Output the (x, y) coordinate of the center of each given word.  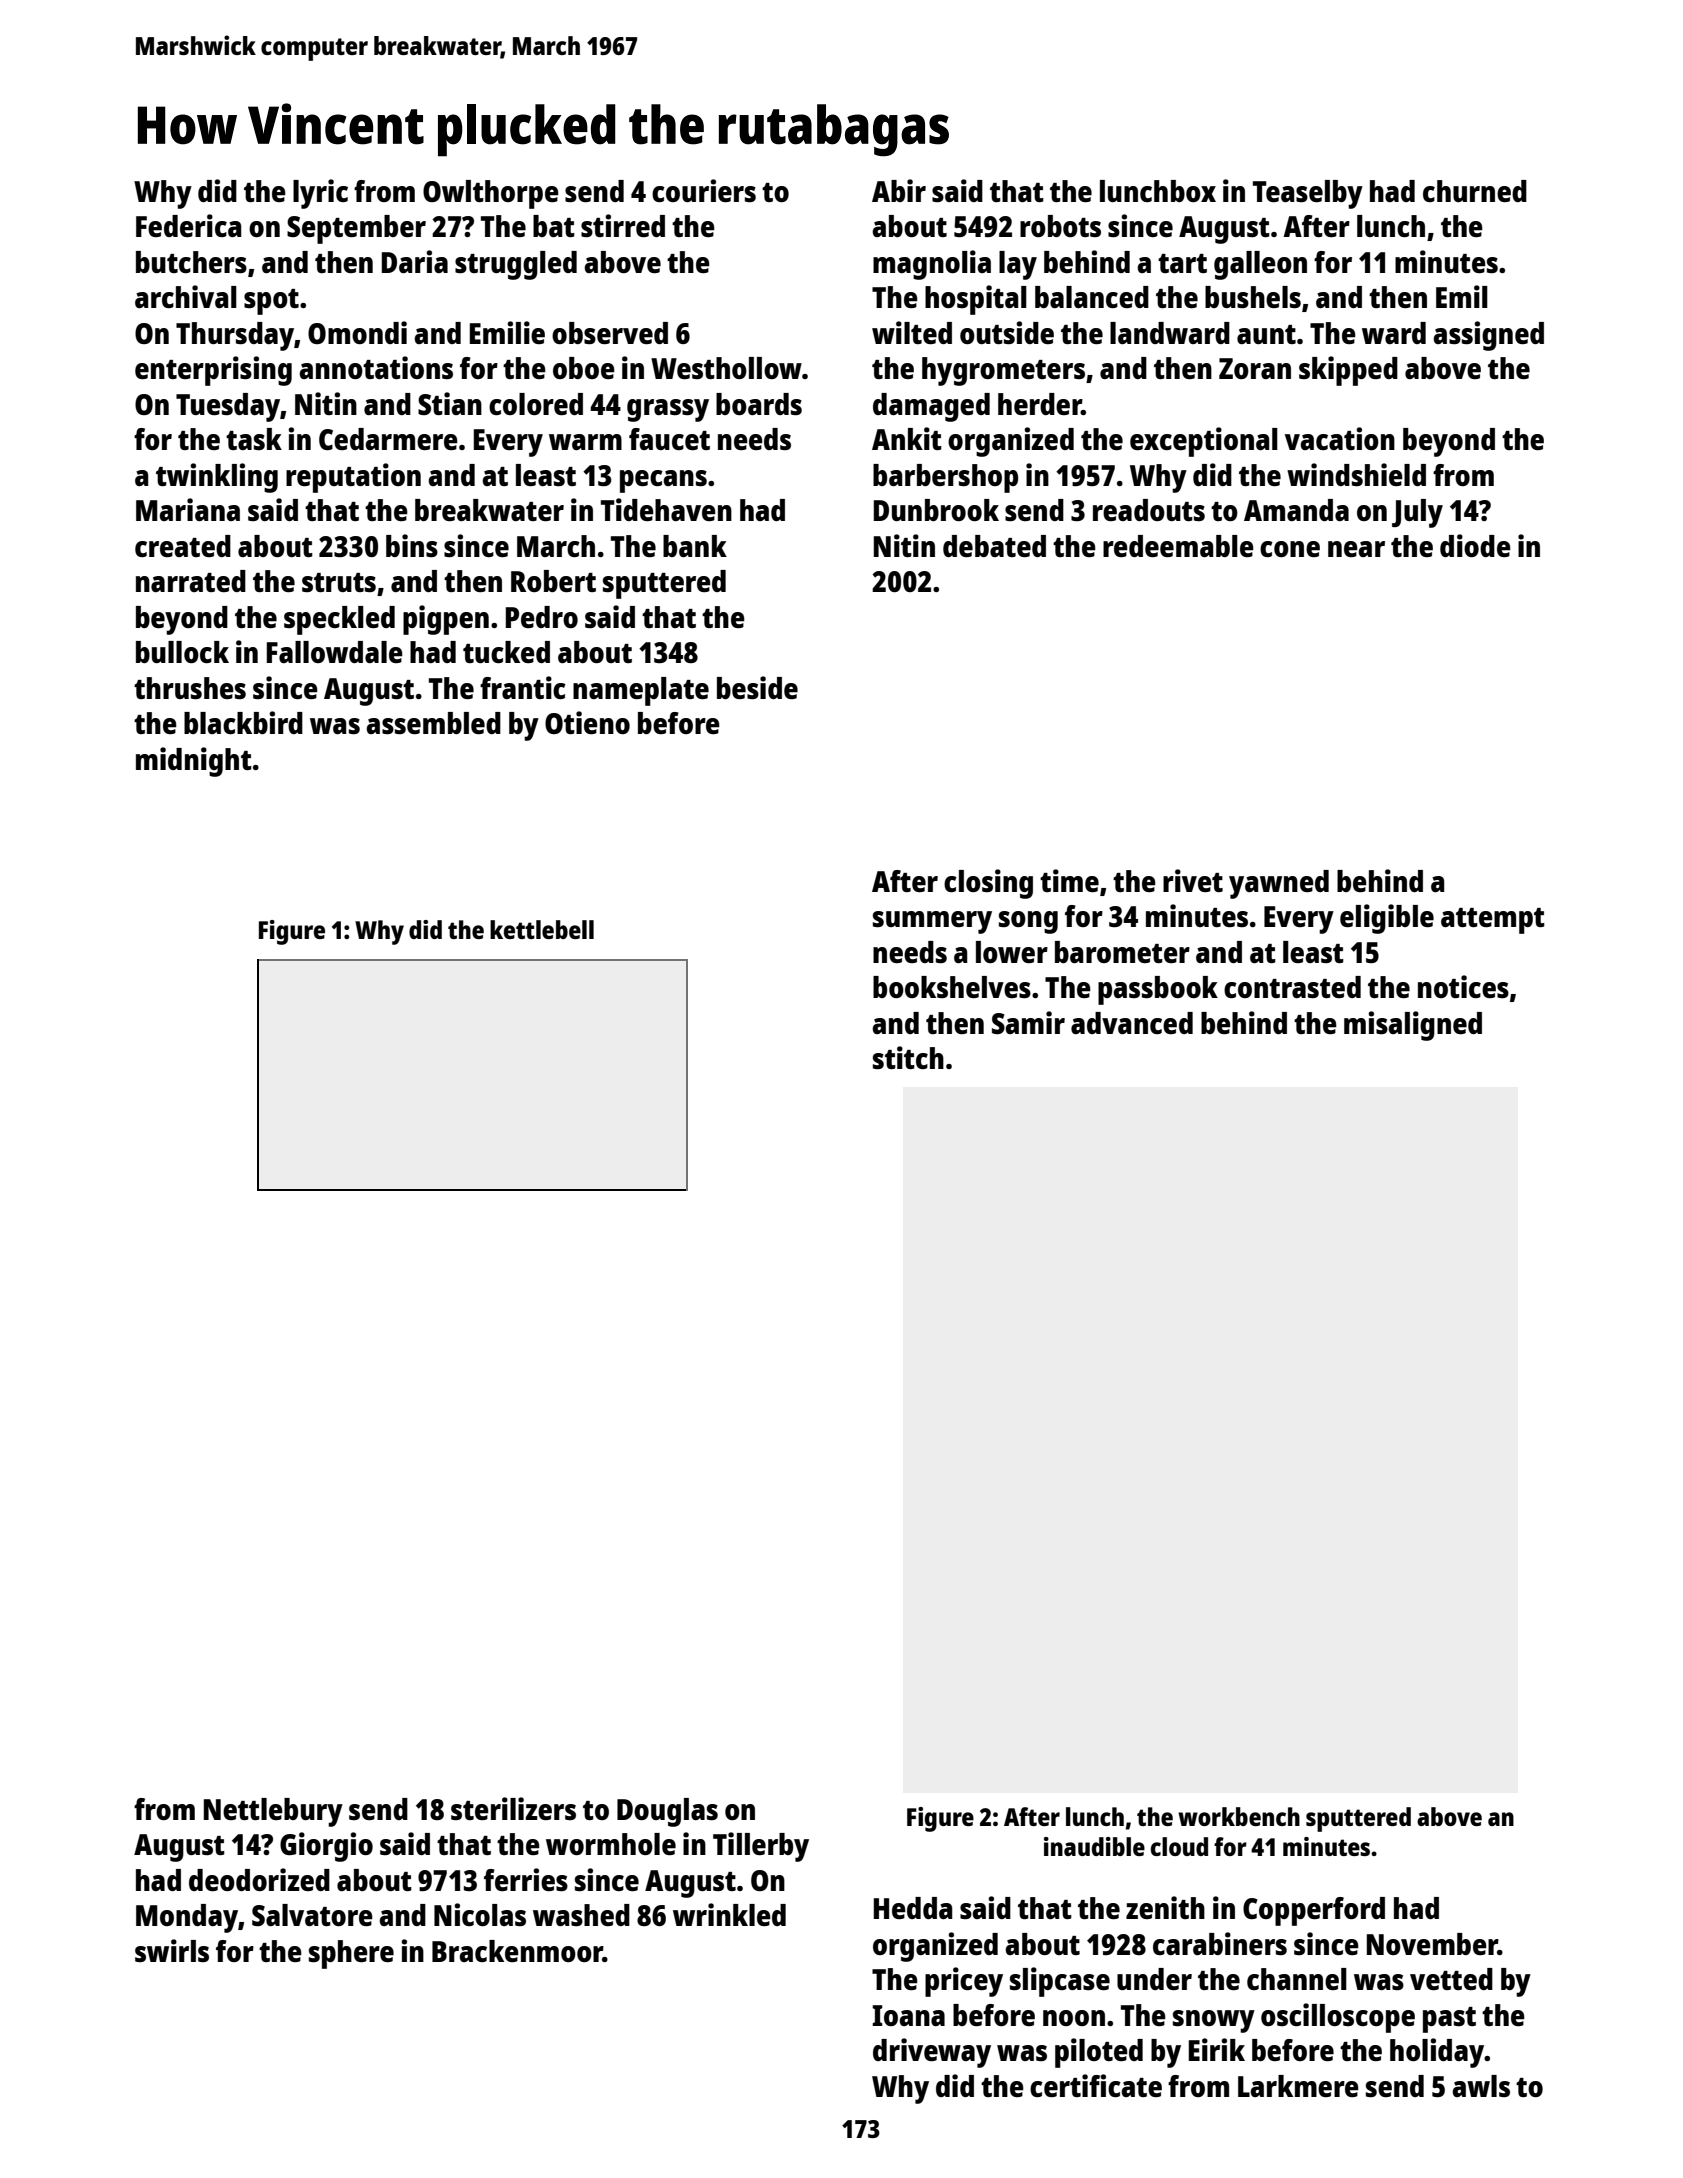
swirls (172, 1950)
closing (988, 884)
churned (1475, 191)
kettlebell (542, 929)
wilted (912, 332)
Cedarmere (388, 439)
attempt (1493, 921)
